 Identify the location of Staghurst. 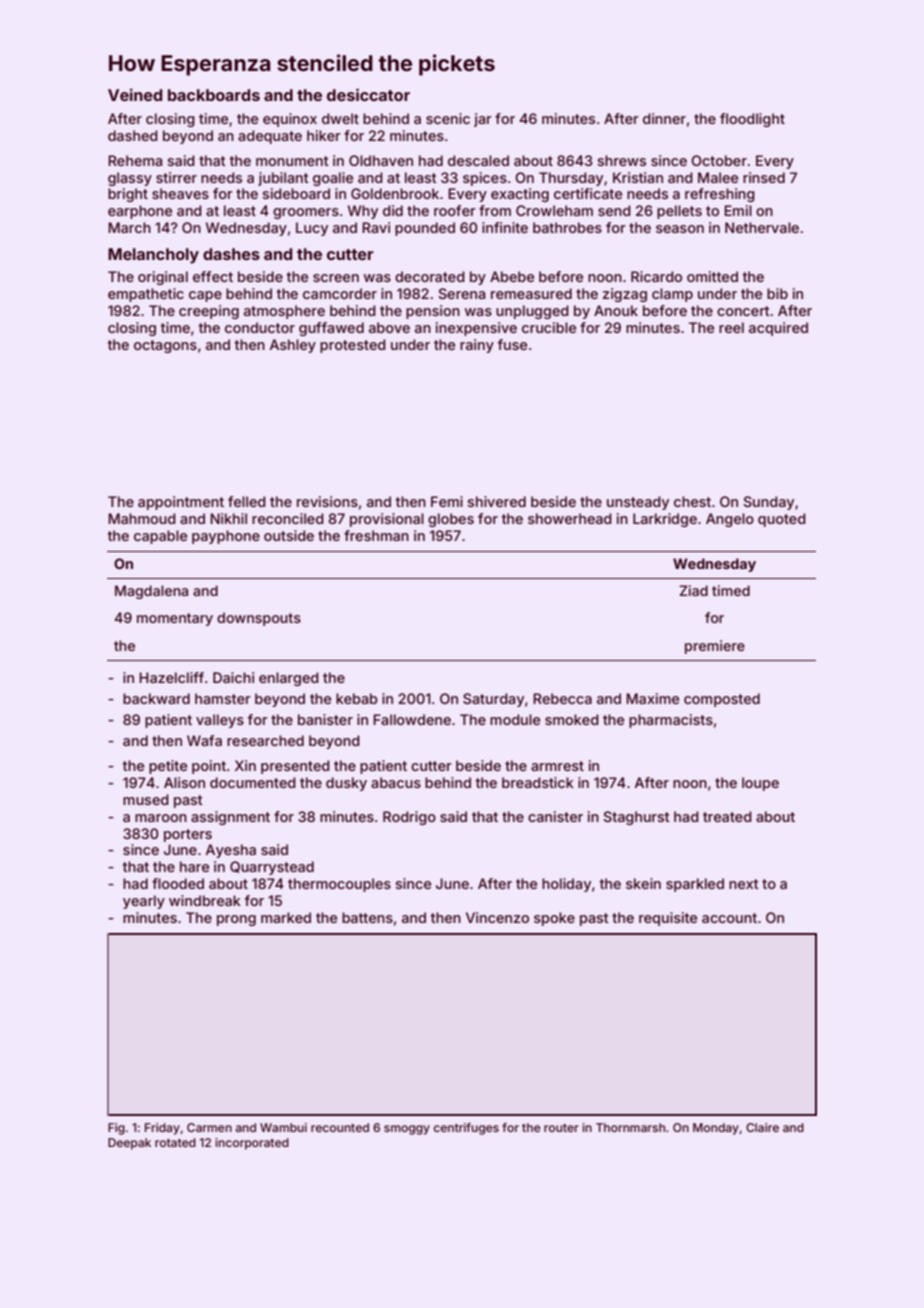
(636, 818).
